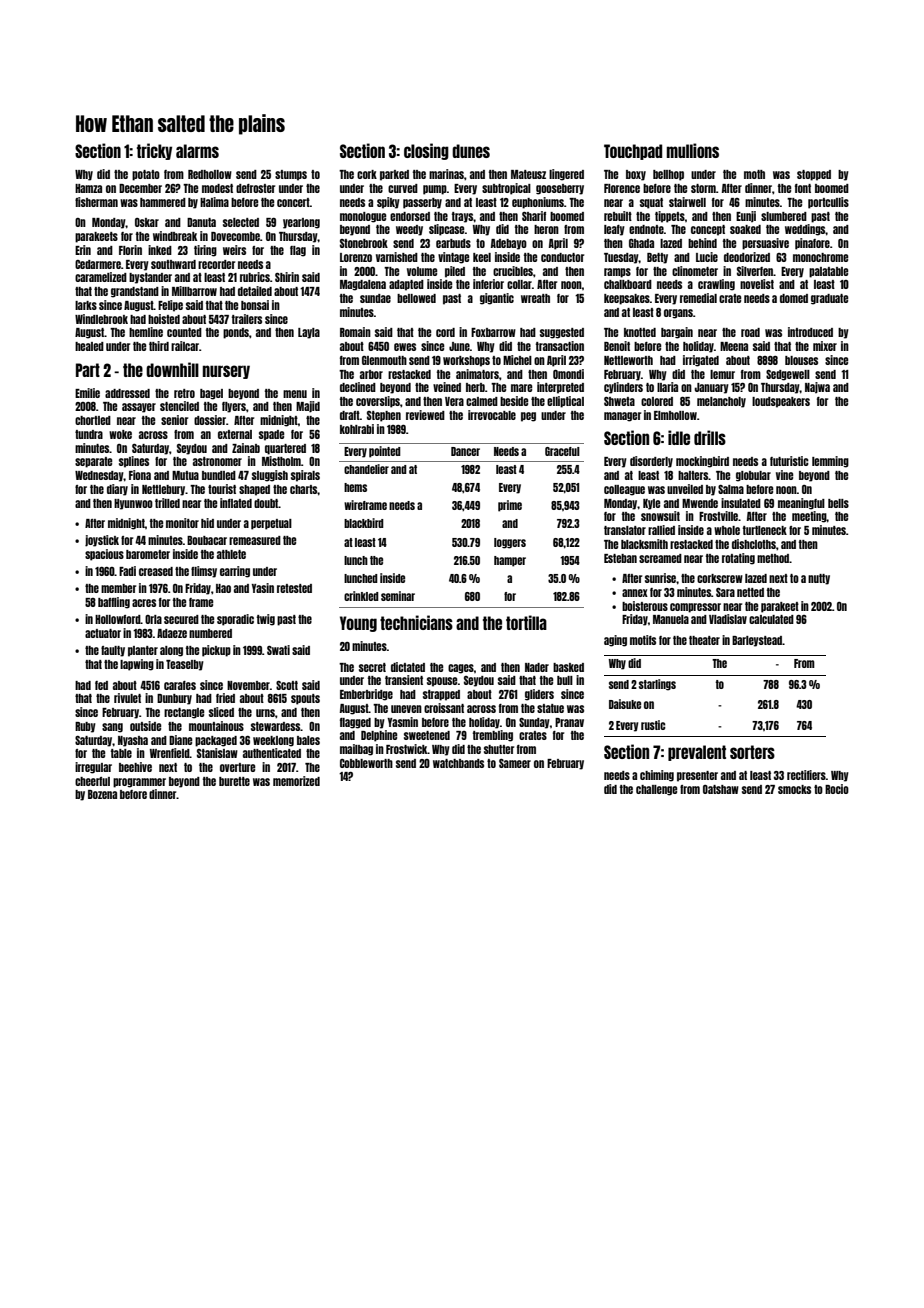  I want to click on closing, so click(426, 151).
